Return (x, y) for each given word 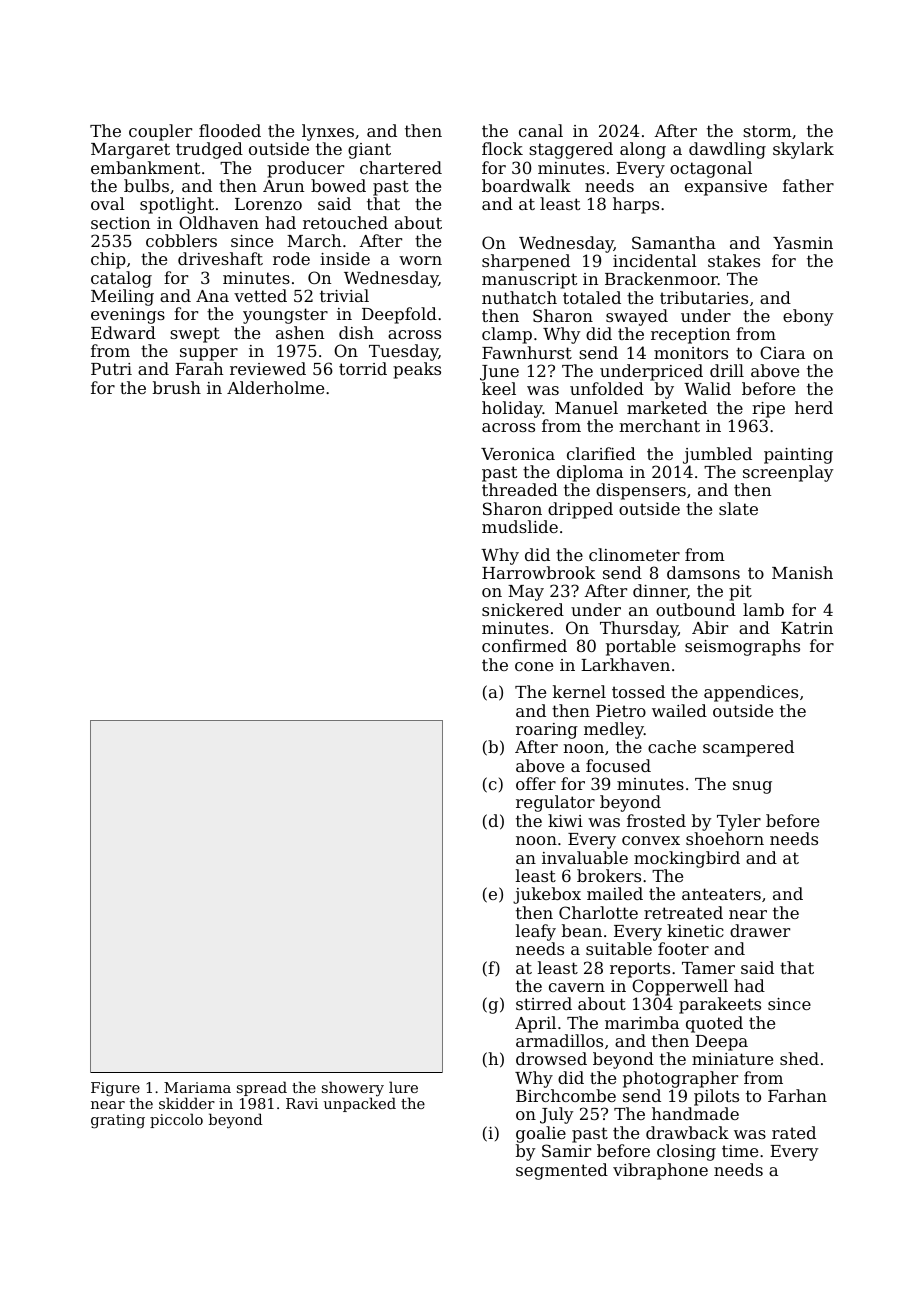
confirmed (524, 645)
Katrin (807, 628)
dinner (660, 590)
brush (177, 387)
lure (403, 1087)
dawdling (727, 150)
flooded (230, 130)
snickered (523, 609)
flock (502, 148)
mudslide (520, 526)
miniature (732, 1059)
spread (262, 1088)
